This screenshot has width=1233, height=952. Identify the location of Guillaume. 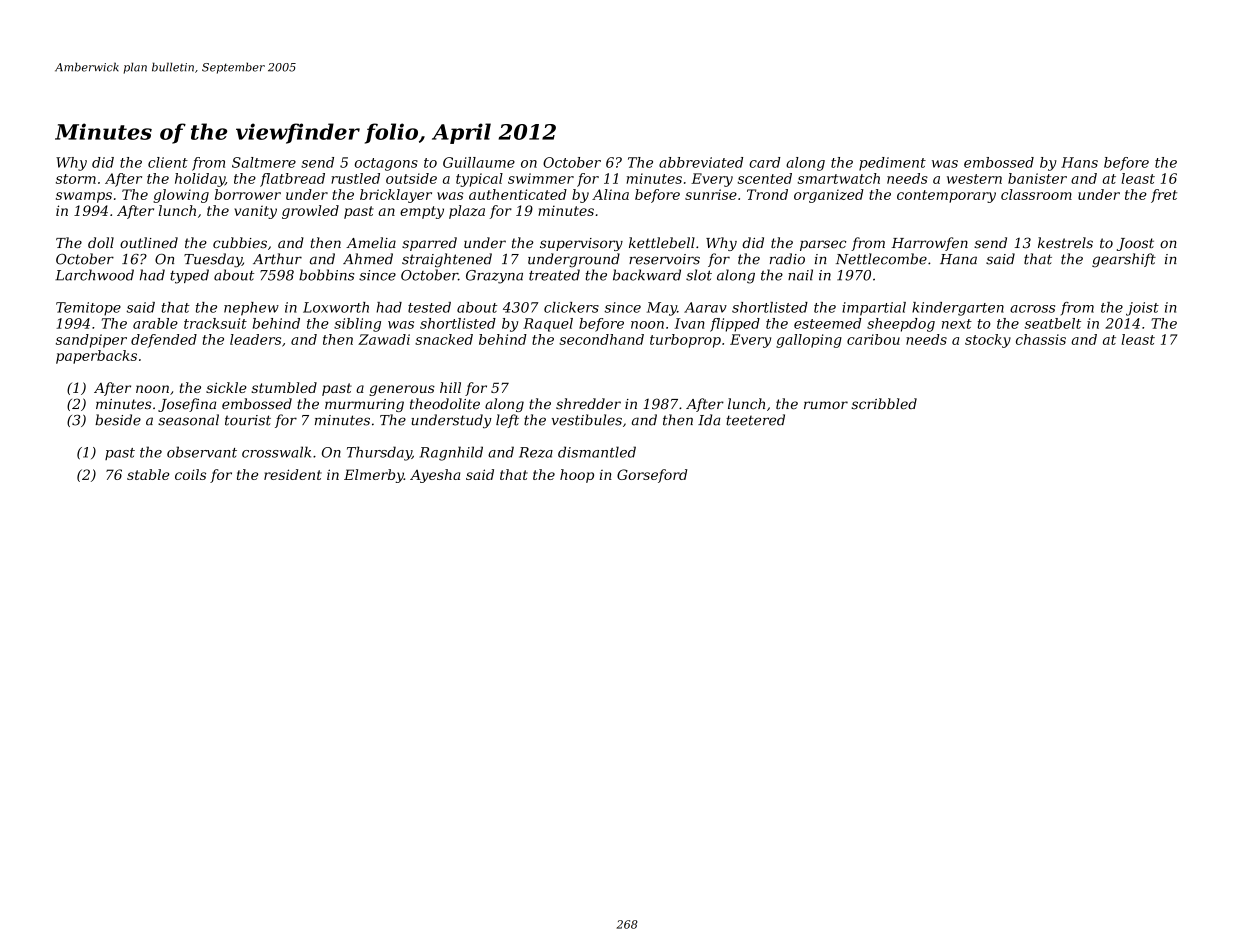
(479, 162).
